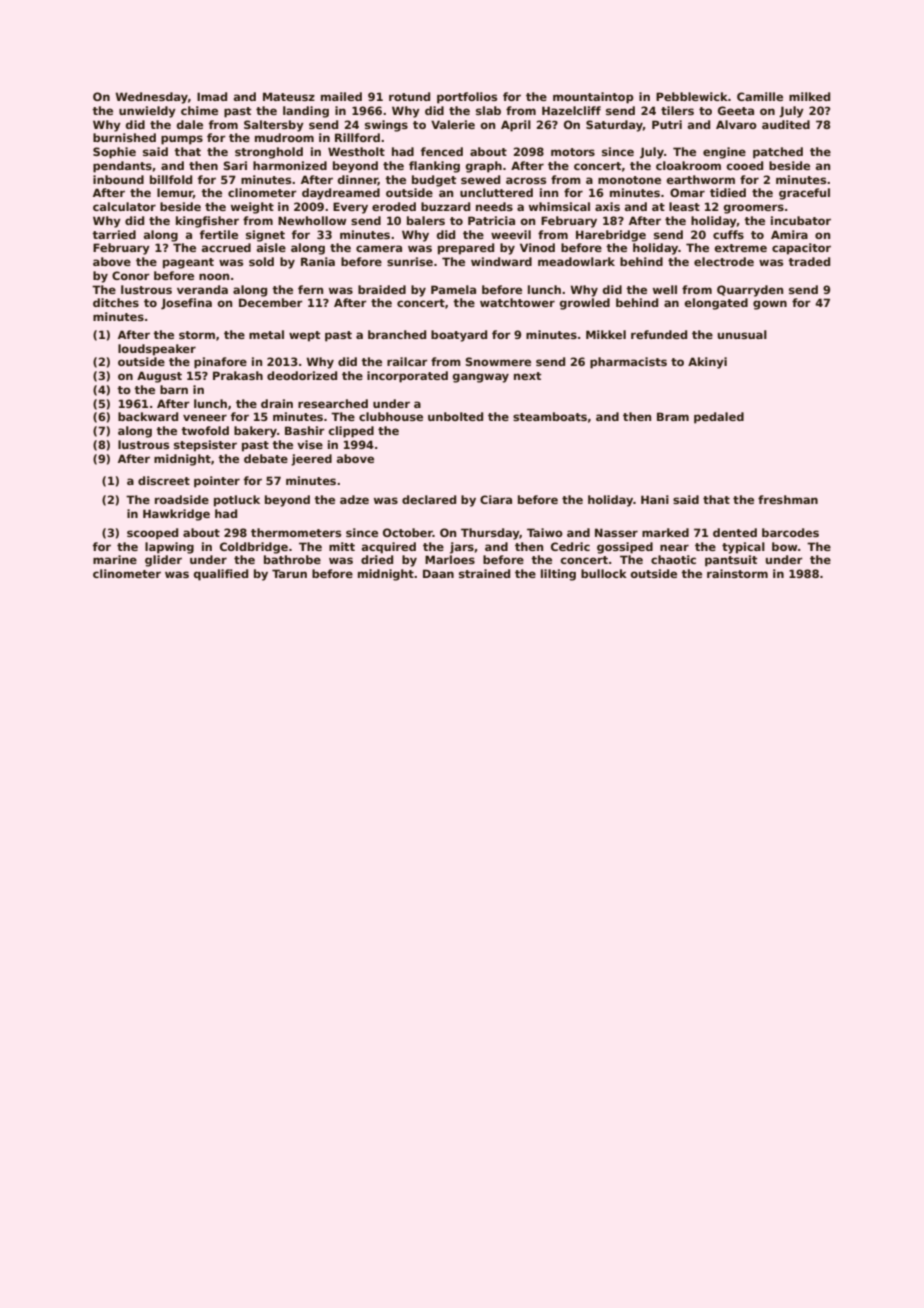 The height and width of the document is (1308, 924). I want to click on glider, so click(163, 561).
